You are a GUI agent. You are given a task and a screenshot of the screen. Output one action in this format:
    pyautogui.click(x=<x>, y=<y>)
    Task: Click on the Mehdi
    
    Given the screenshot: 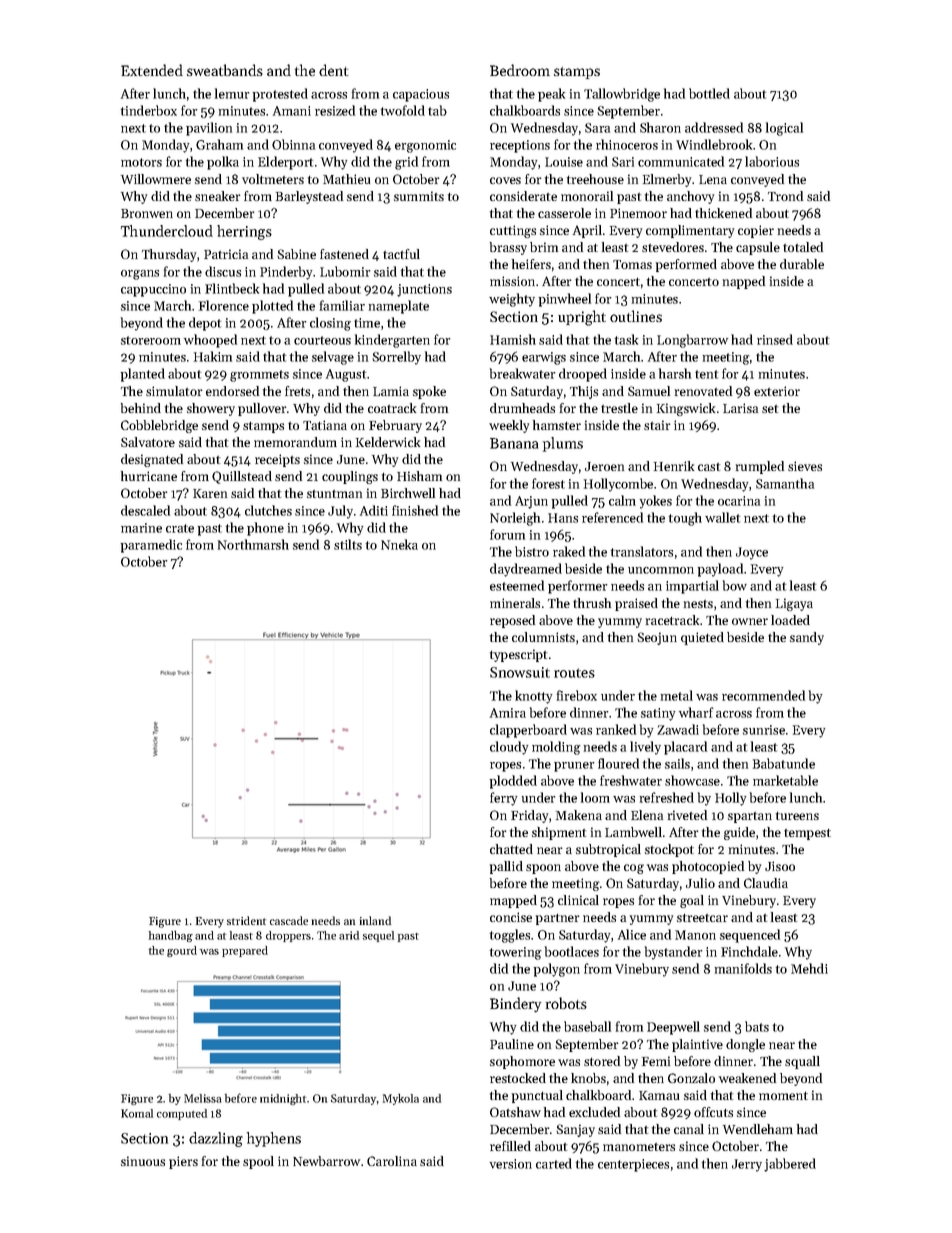 What is the action you would take?
    pyautogui.click(x=809, y=968)
